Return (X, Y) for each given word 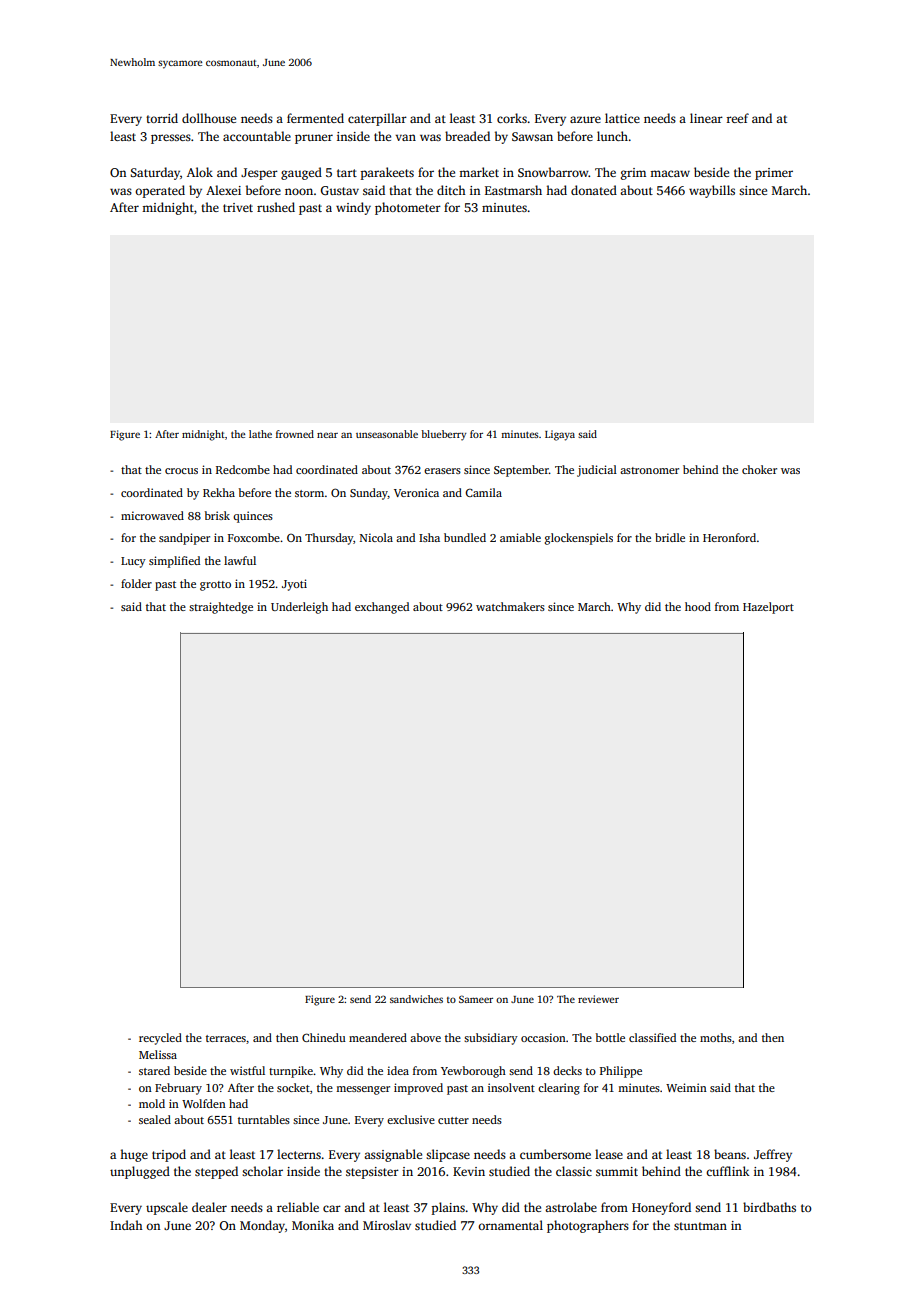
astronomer (649, 470)
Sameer (476, 999)
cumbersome (555, 1154)
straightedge (221, 608)
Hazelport (768, 608)
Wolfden (204, 1103)
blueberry (444, 435)
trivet (238, 207)
